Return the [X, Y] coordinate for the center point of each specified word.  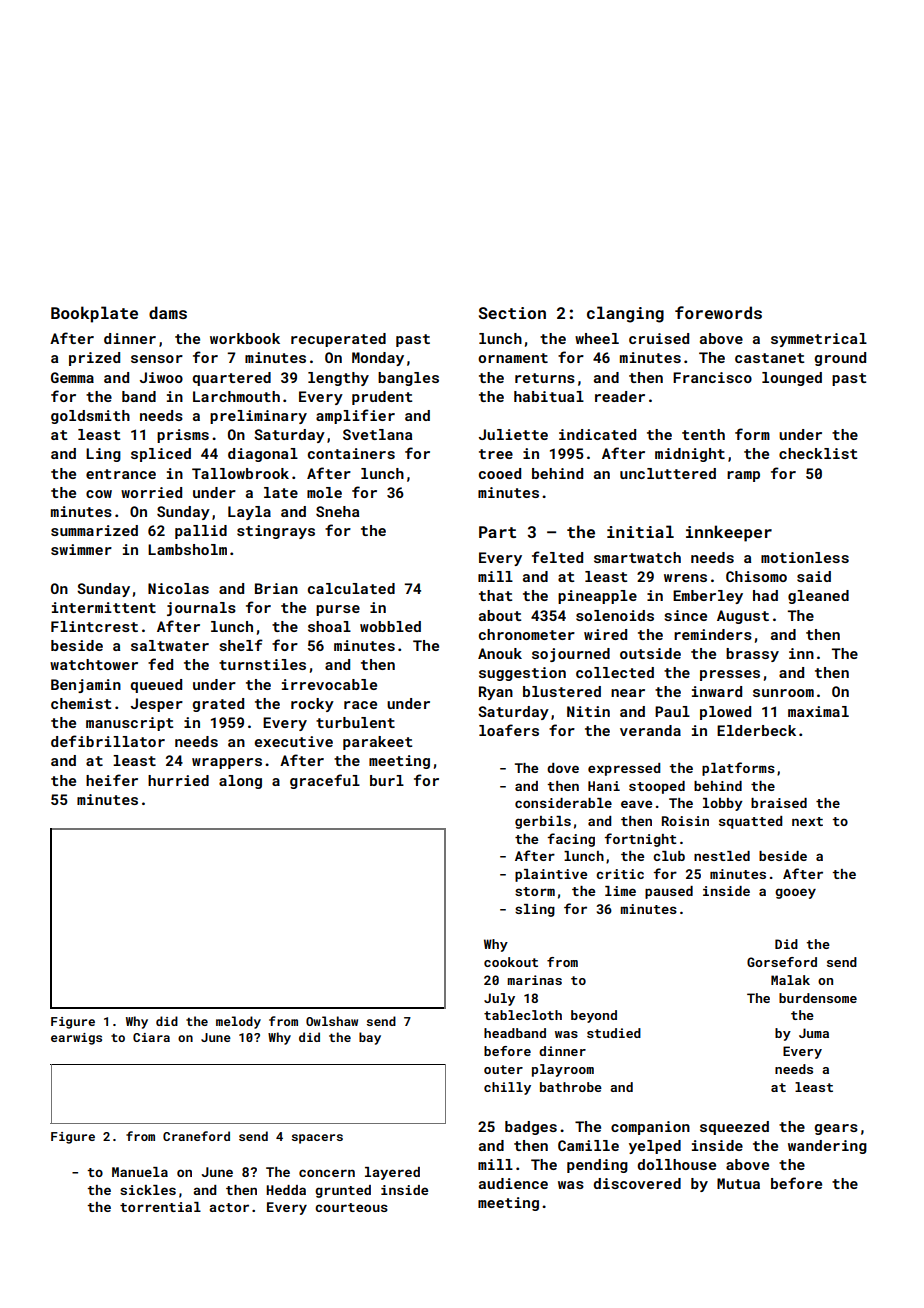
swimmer [81, 549]
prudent [382, 398]
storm [535, 891]
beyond [594, 1016]
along [240, 782]
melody [238, 1022]
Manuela [140, 1172]
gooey [795, 893]
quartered [231, 379]
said [814, 576]
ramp [743, 476]
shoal [329, 626]
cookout [511, 962]
